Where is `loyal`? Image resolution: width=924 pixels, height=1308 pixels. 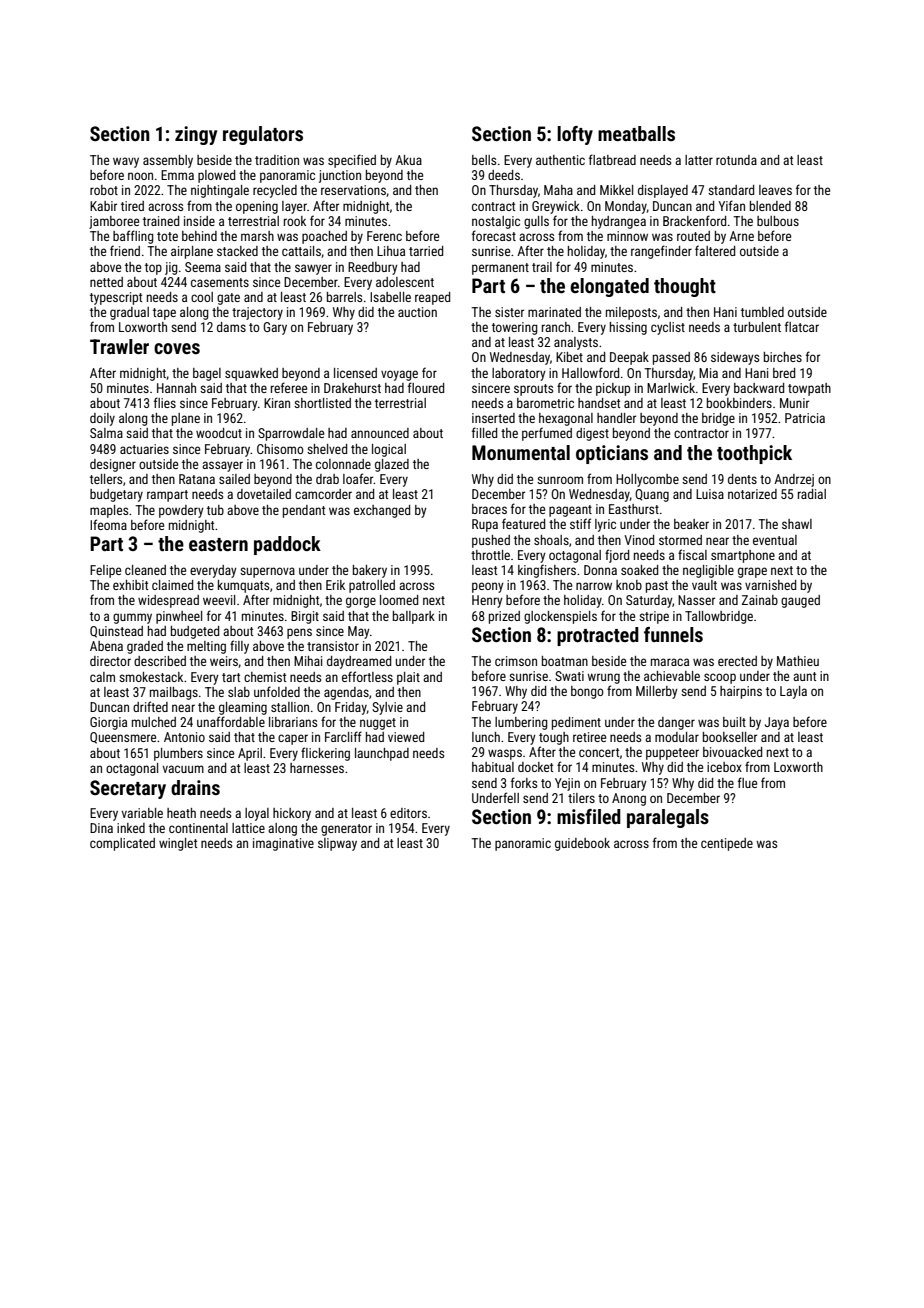
loyal is located at coordinates (257, 814).
